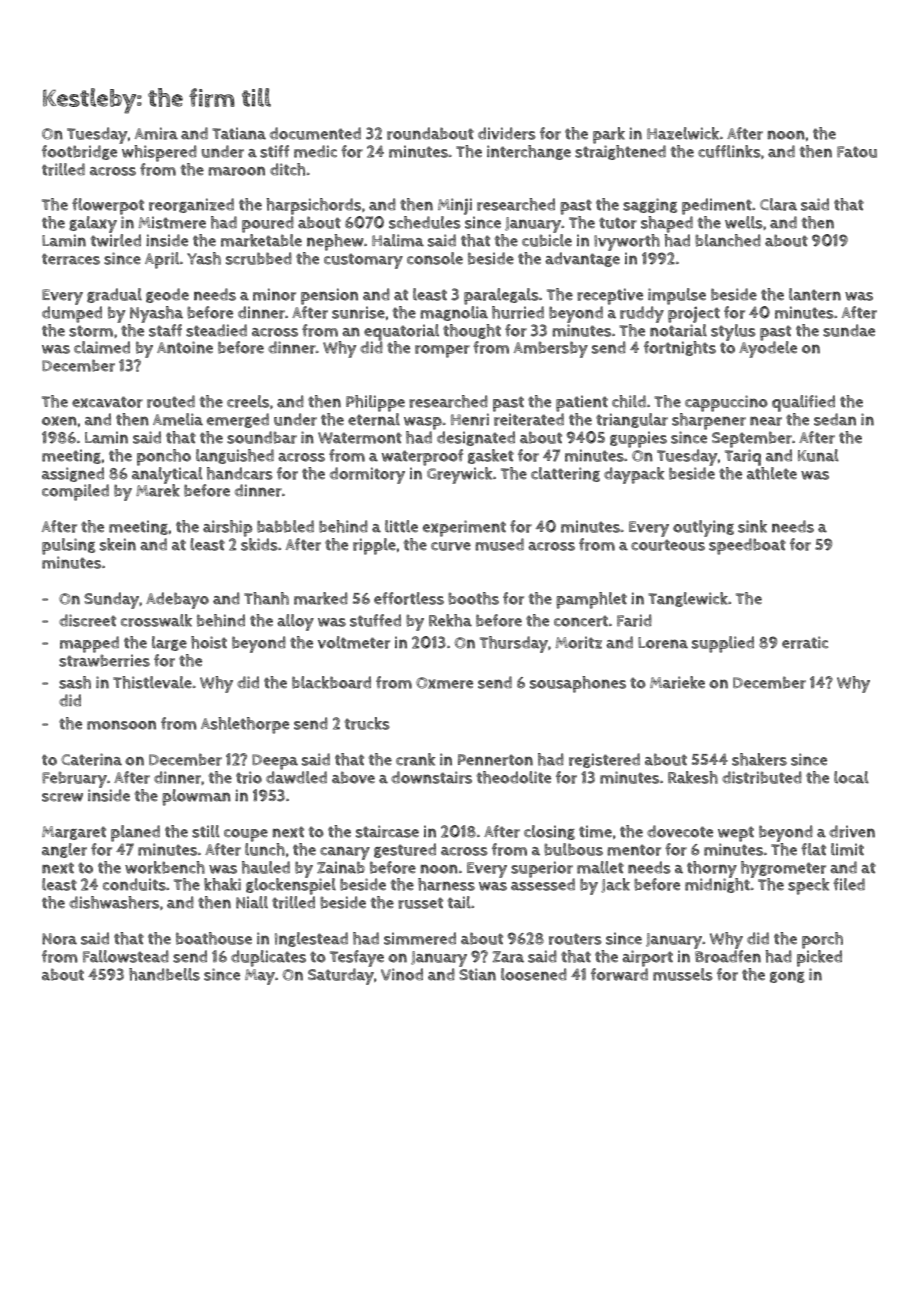  Describe the element at coordinates (367, 723) in the screenshot. I see `trucks` at that location.
